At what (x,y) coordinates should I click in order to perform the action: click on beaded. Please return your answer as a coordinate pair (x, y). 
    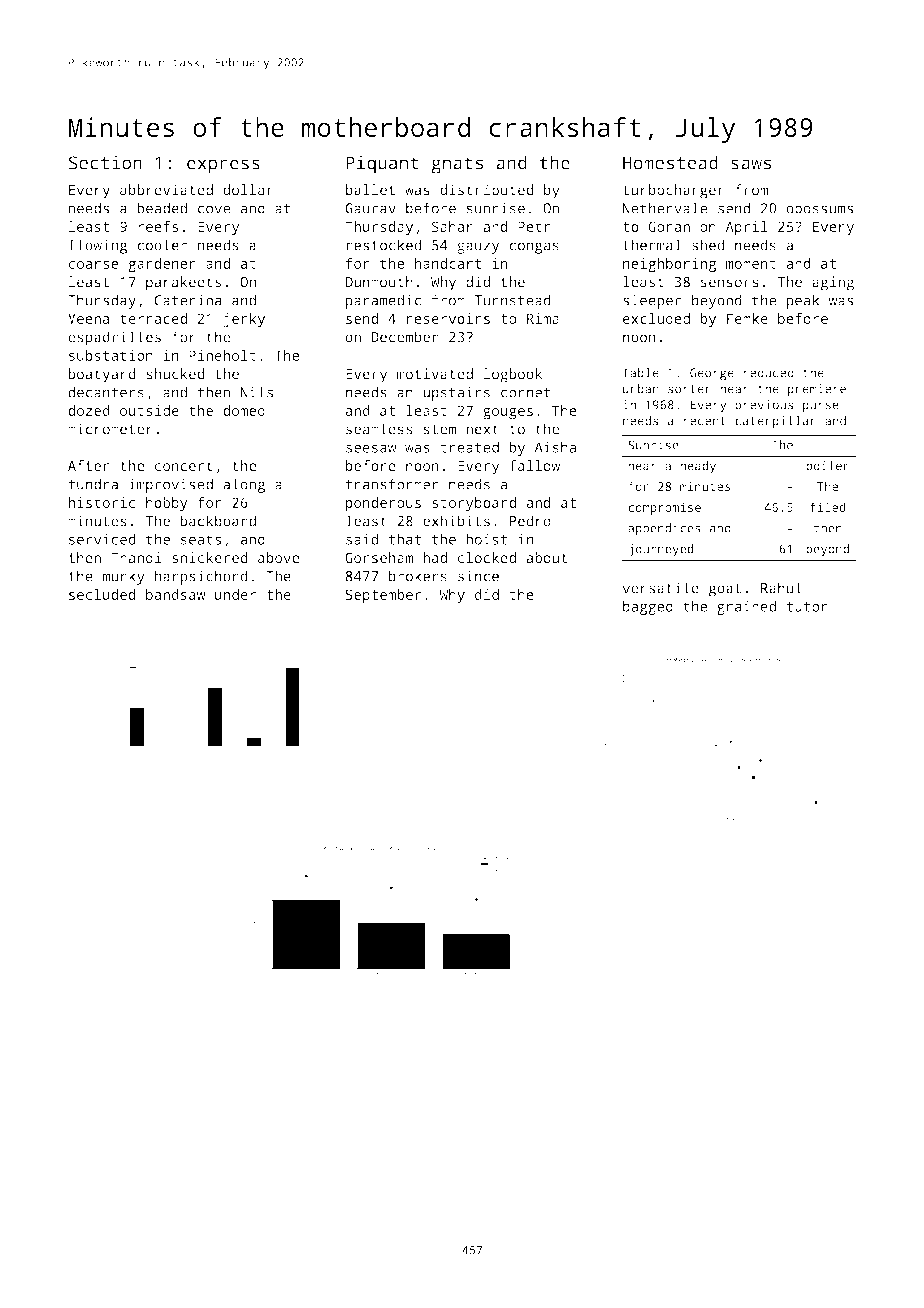
    Looking at the image, I should click on (162, 208).
